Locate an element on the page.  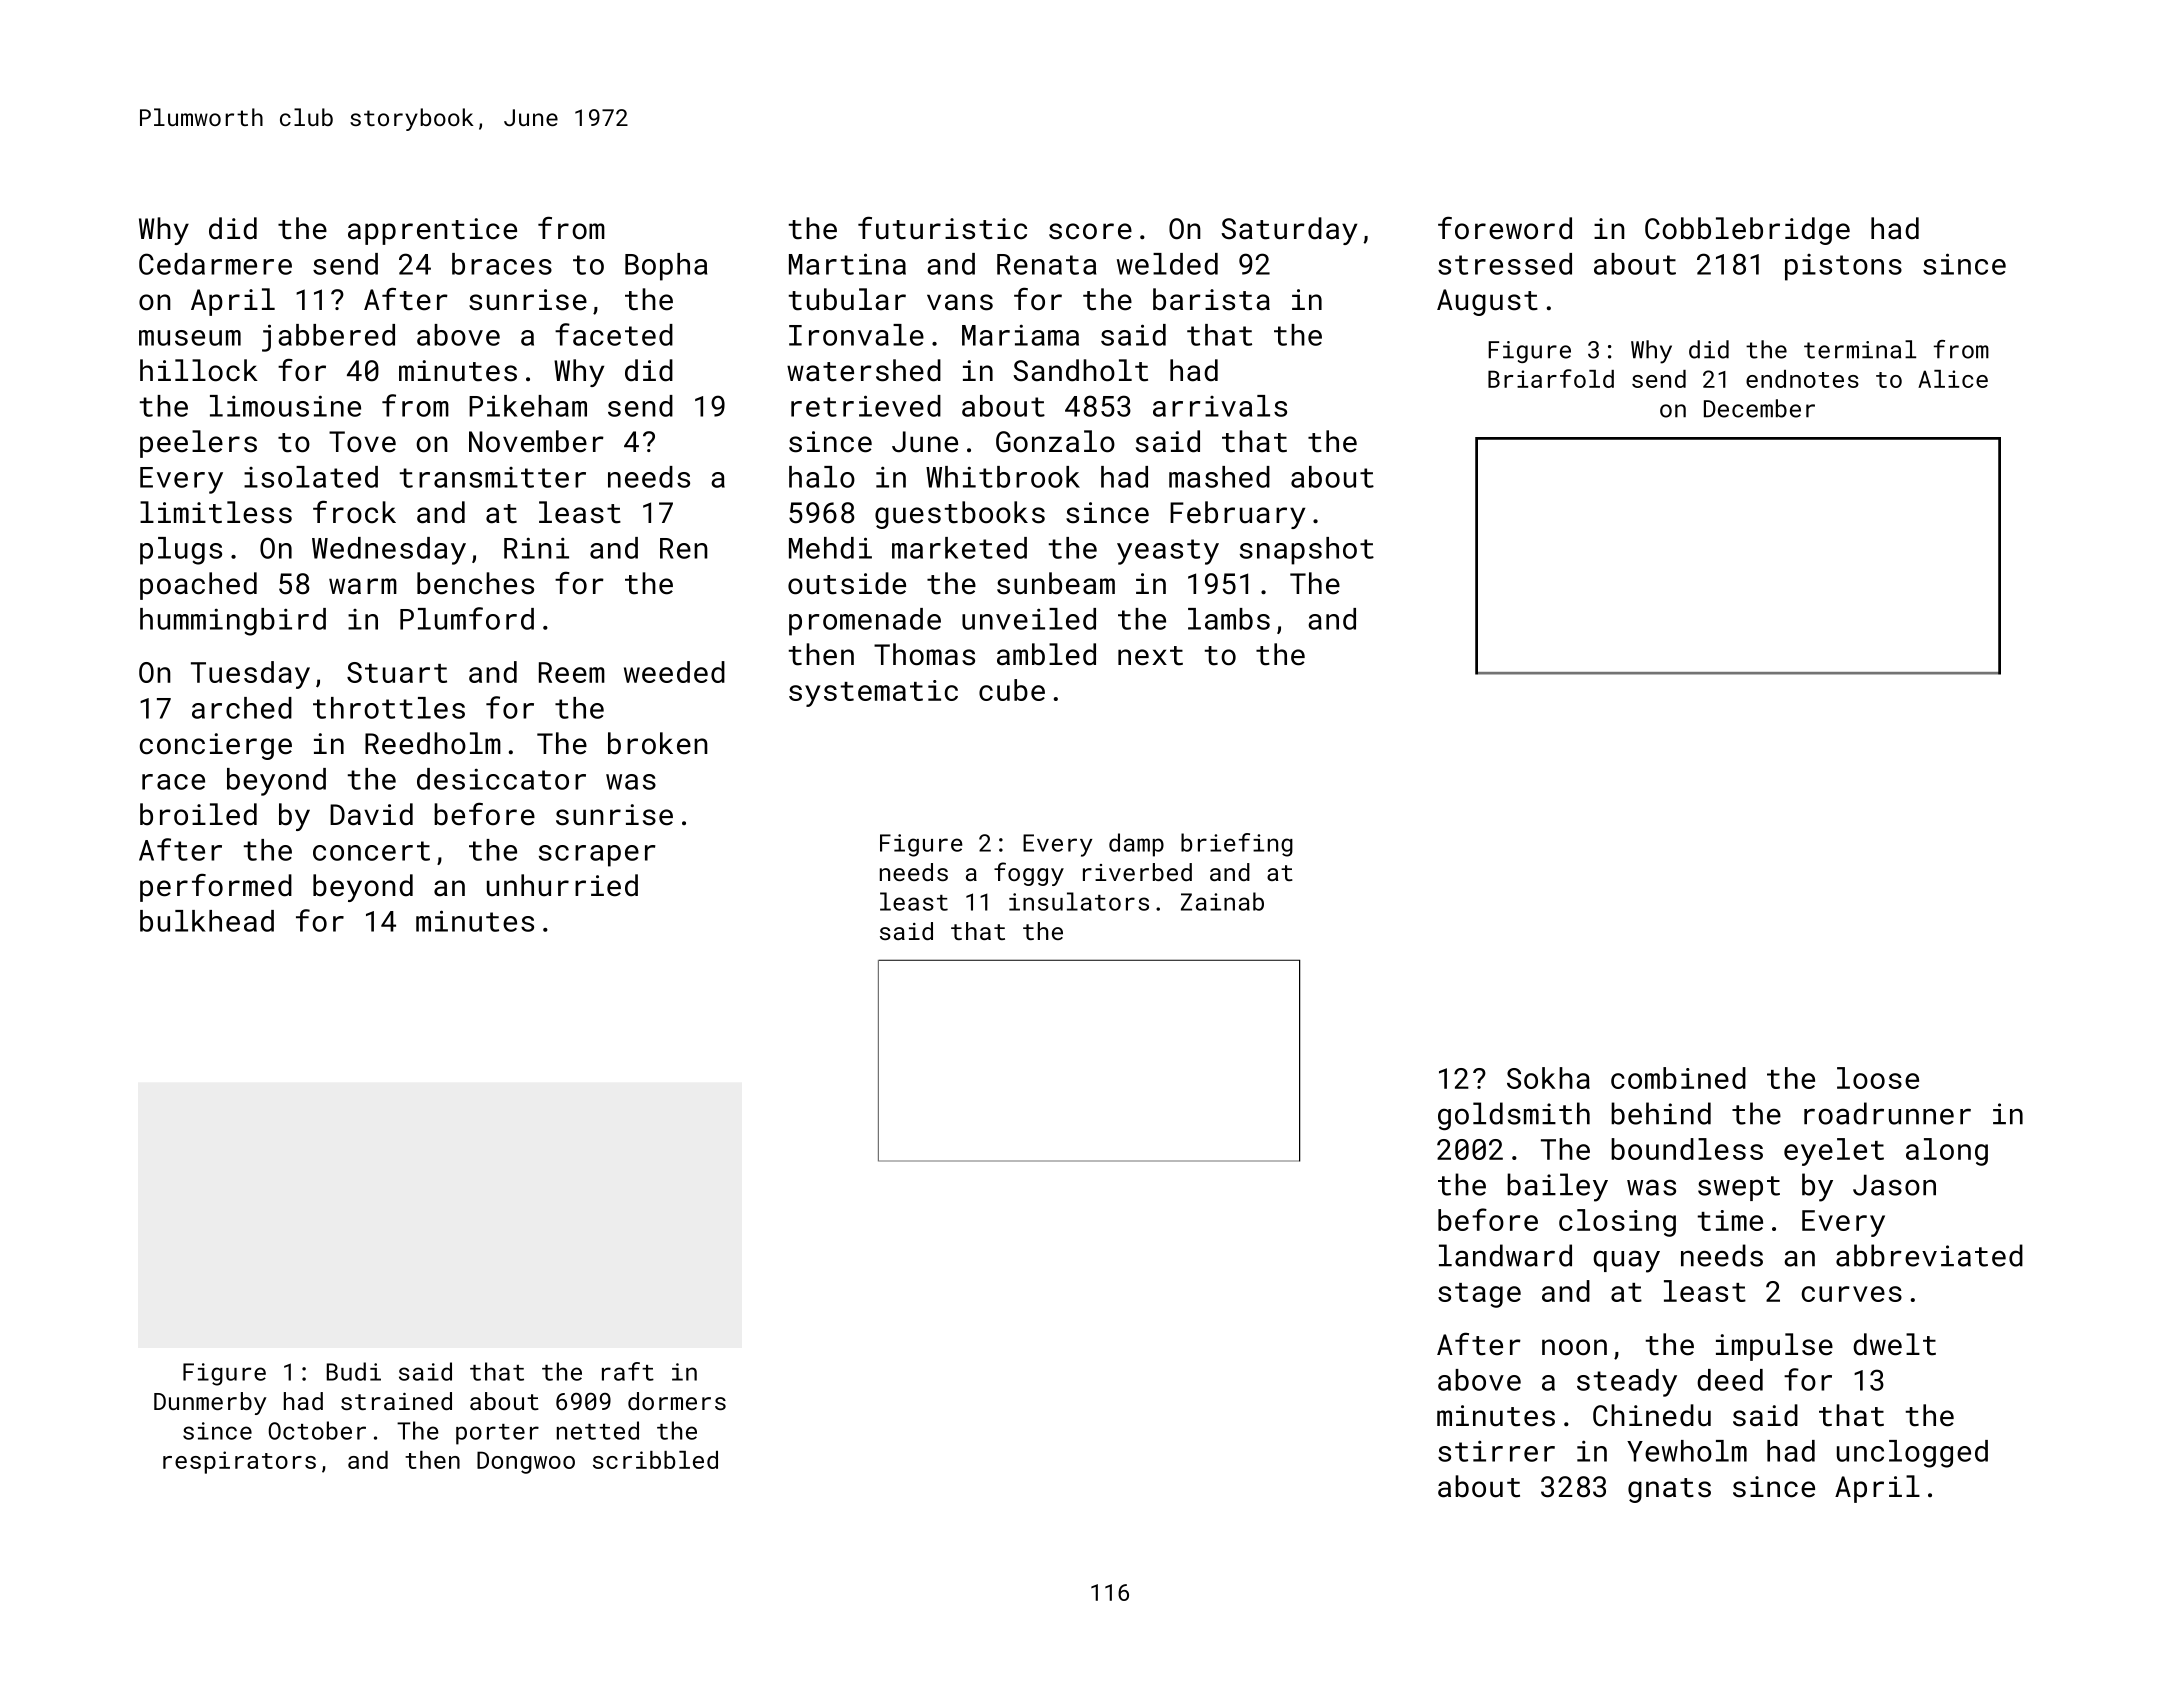
barista is located at coordinates (1211, 299).
